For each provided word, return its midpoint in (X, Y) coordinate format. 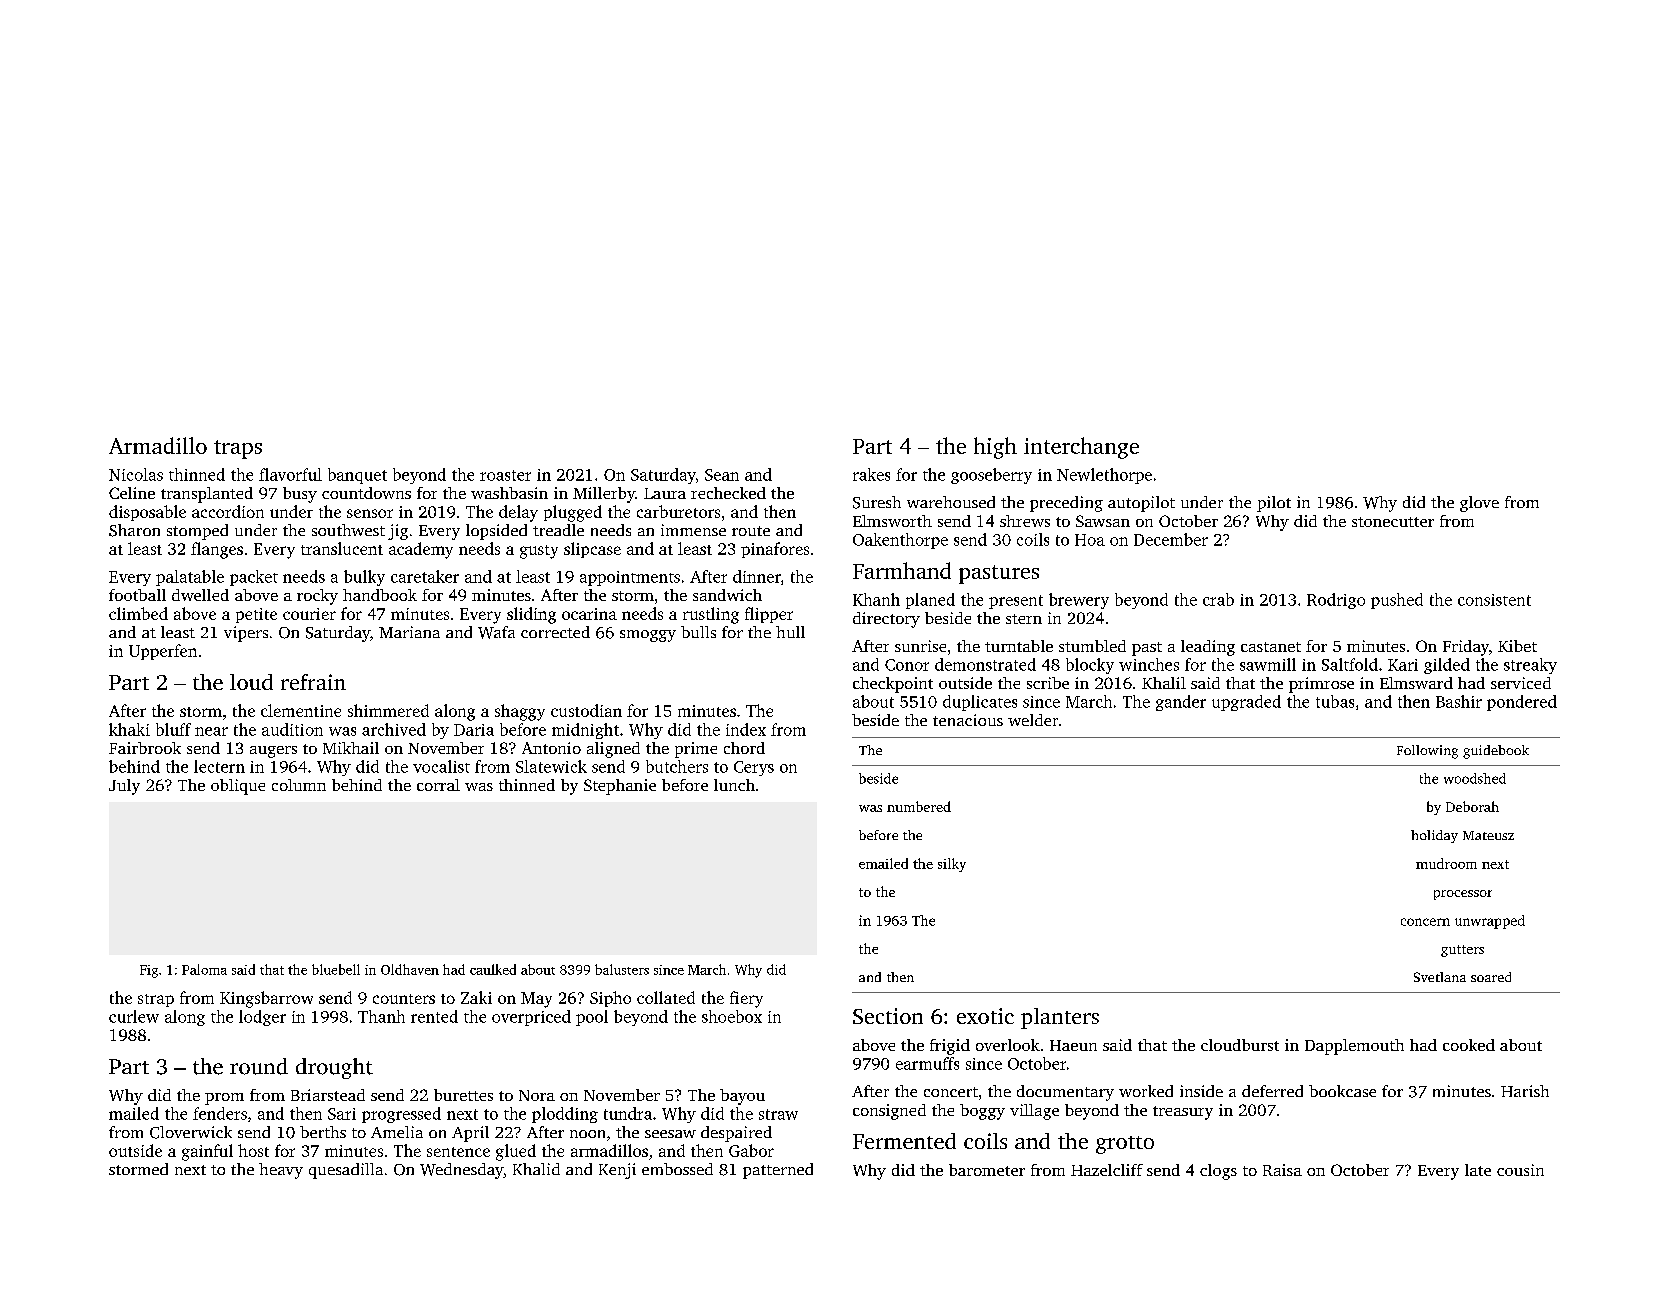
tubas (1335, 701)
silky (952, 865)
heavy (281, 1171)
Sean (722, 475)
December (1171, 539)
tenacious (968, 720)
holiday (1434, 836)
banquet (357, 476)
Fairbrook (145, 748)
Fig (149, 971)
